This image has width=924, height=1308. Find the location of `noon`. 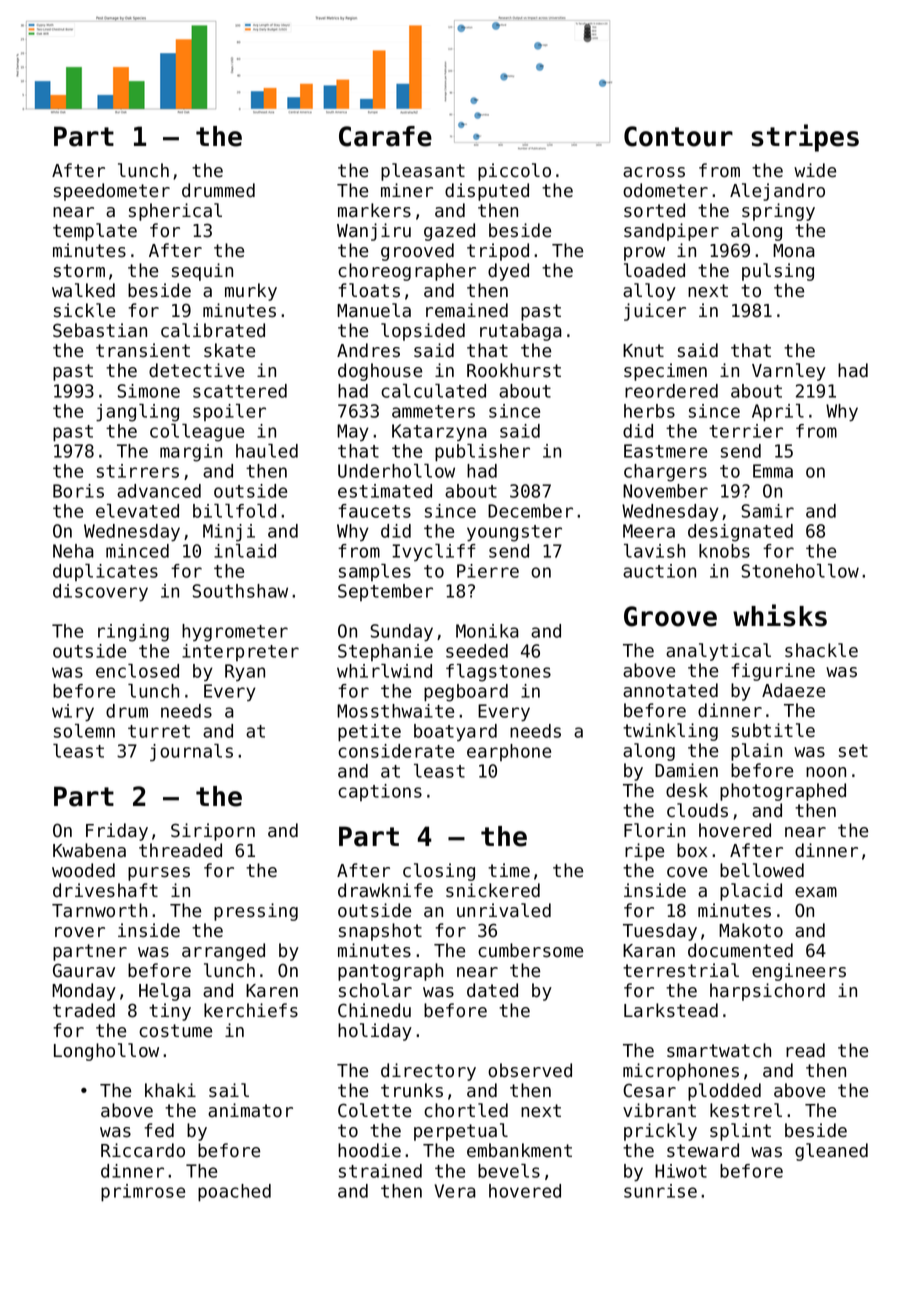

noon is located at coordinates (826, 772).
